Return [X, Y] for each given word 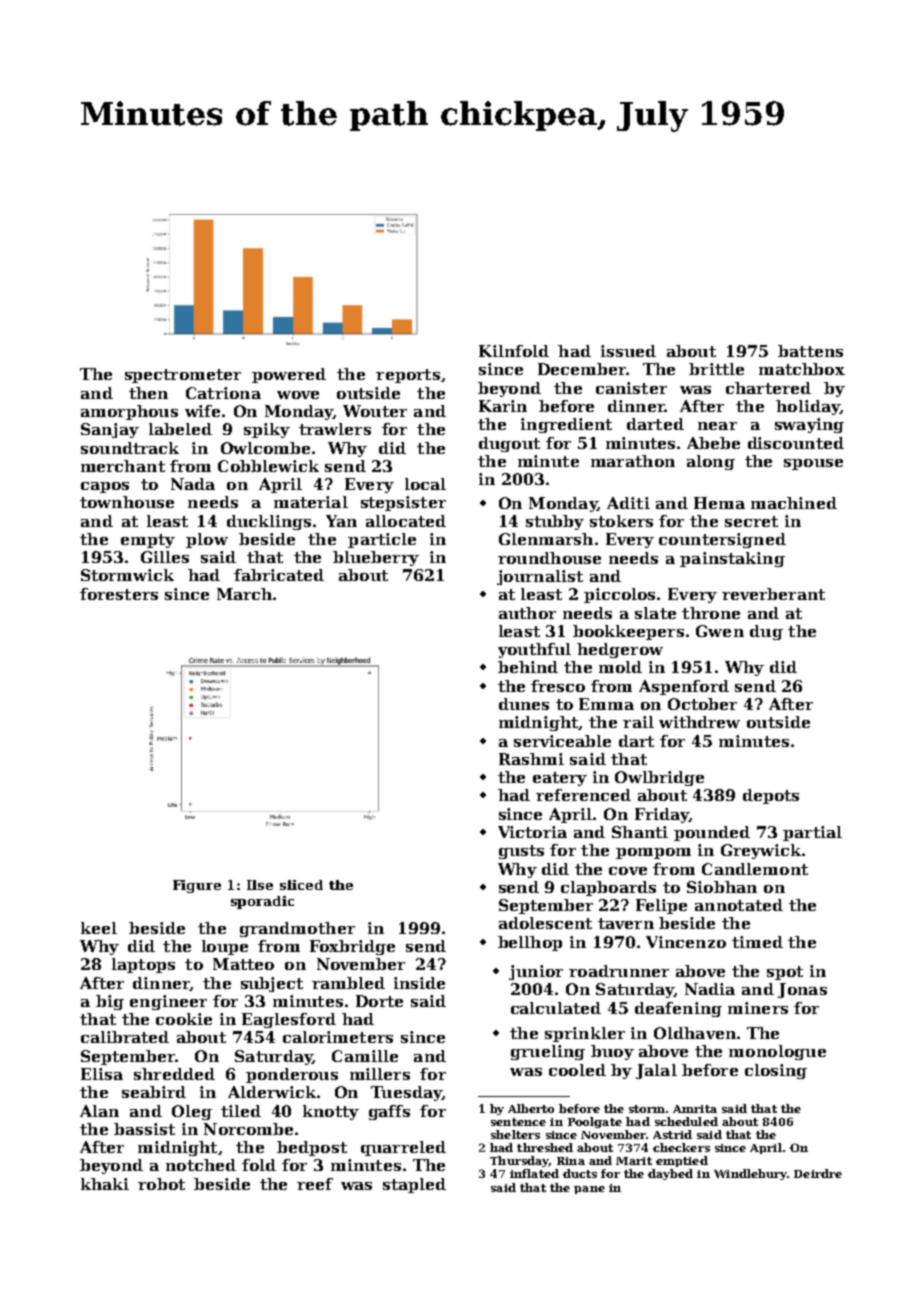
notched [201, 1165]
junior [536, 972]
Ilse [260, 885]
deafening [678, 1009]
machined [794, 503]
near [717, 426]
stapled [414, 1185]
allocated [406, 521]
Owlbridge [659, 778]
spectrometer [183, 376]
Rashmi [531, 759]
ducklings [269, 522]
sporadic [262, 902]
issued [628, 351]
